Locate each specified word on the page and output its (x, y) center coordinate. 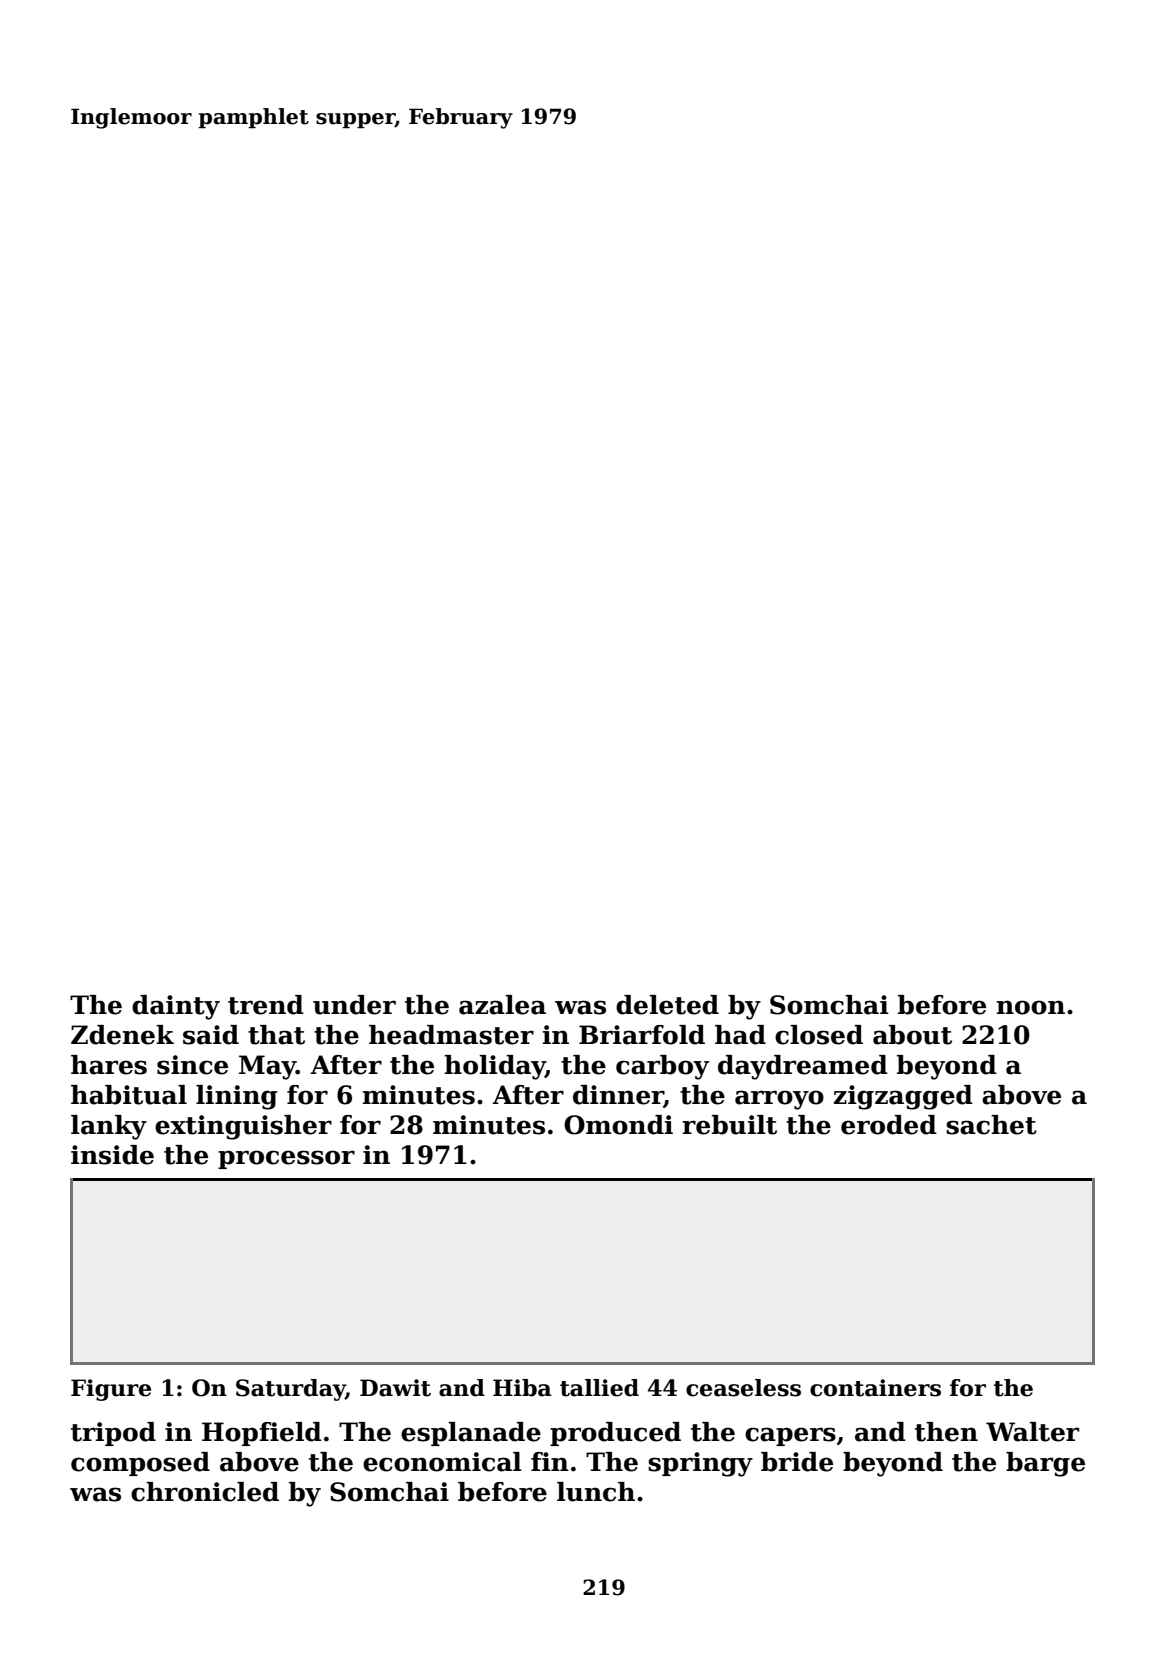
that (276, 1035)
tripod (113, 1434)
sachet (991, 1125)
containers (875, 1388)
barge (1045, 1464)
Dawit (395, 1388)
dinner (618, 1096)
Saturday (291, 1390)
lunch (596, 1492)
